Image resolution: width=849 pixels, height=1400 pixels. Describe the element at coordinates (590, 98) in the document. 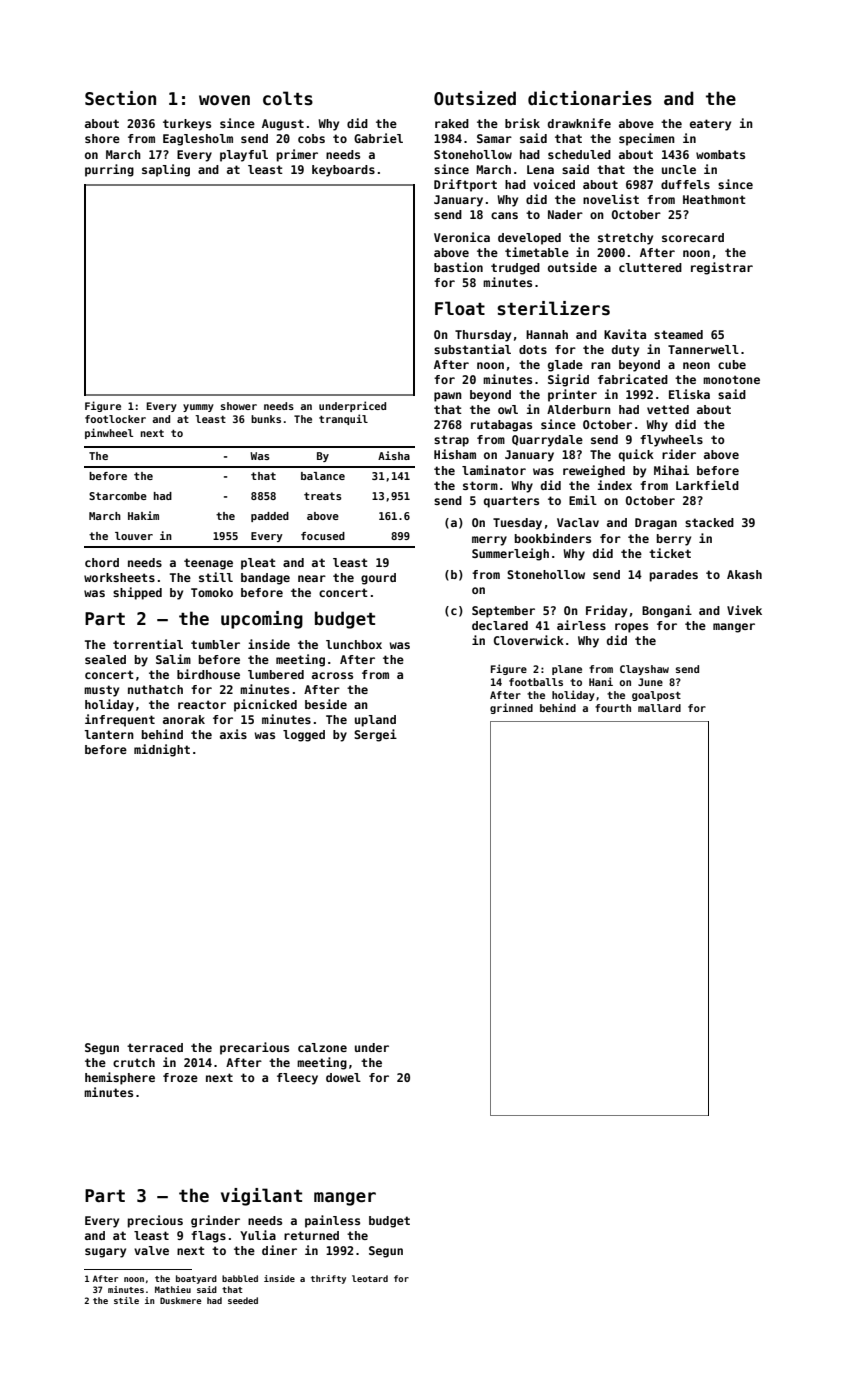

I see `dictionaries` at that location.
